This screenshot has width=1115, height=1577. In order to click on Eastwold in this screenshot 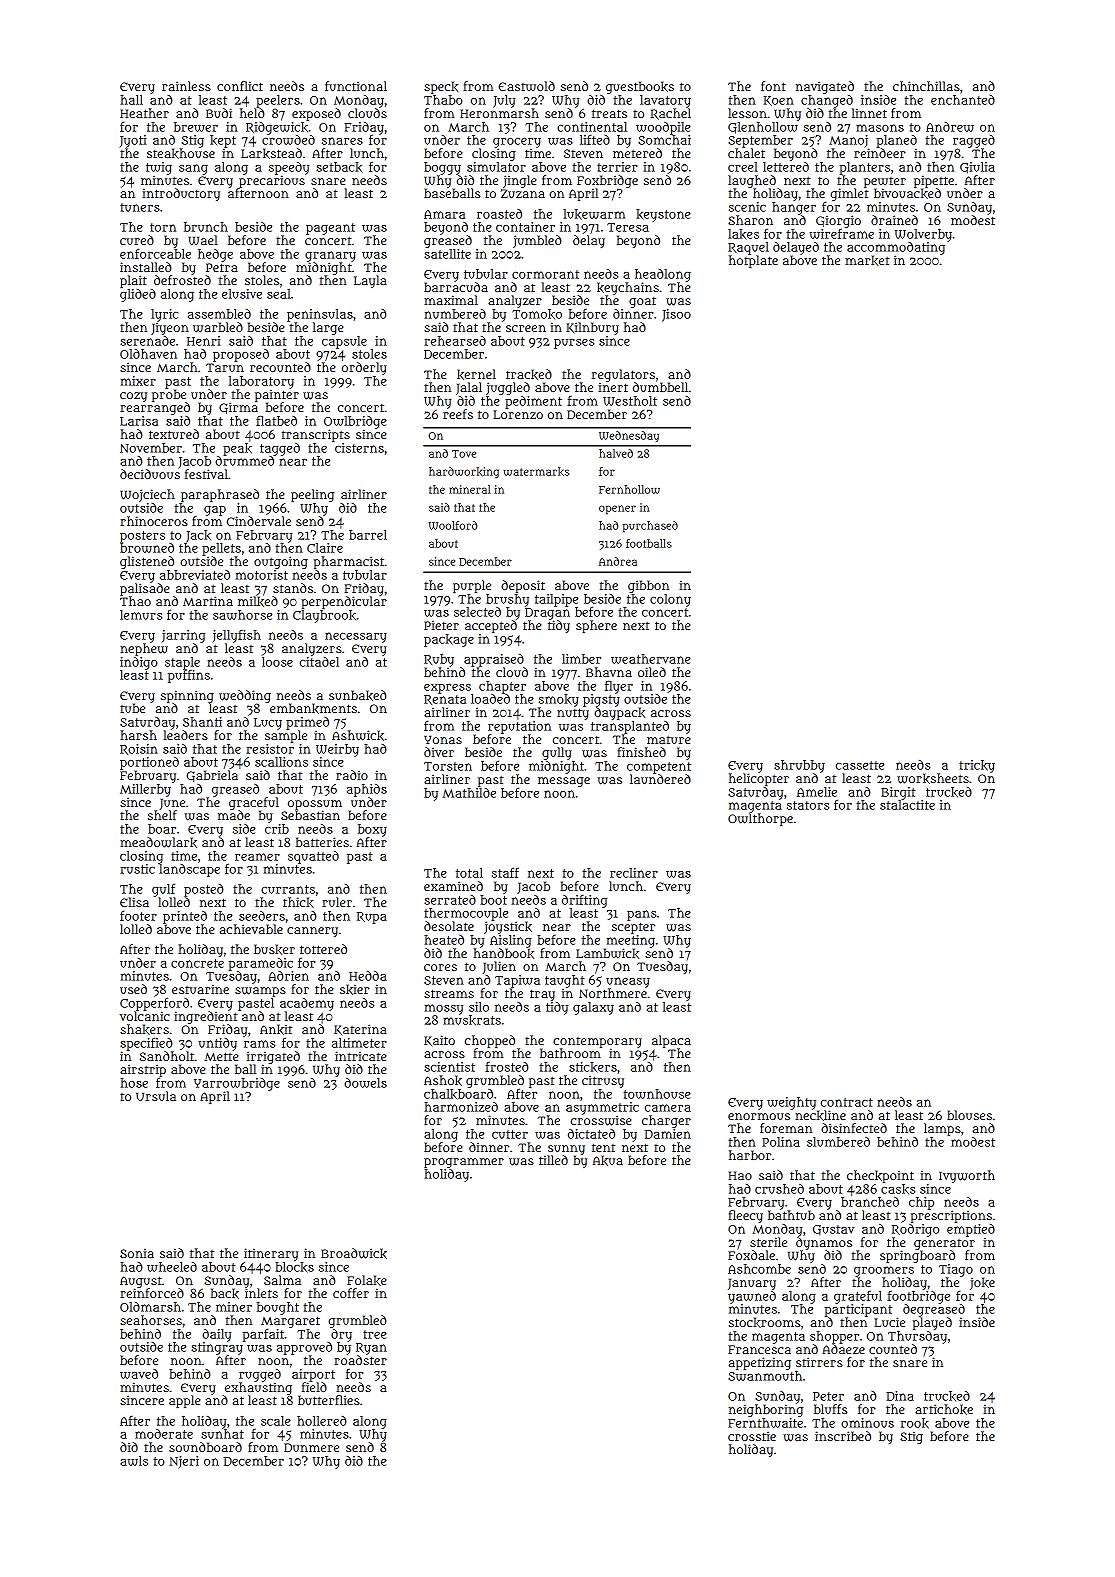, I will do `click(527, 86)`.
